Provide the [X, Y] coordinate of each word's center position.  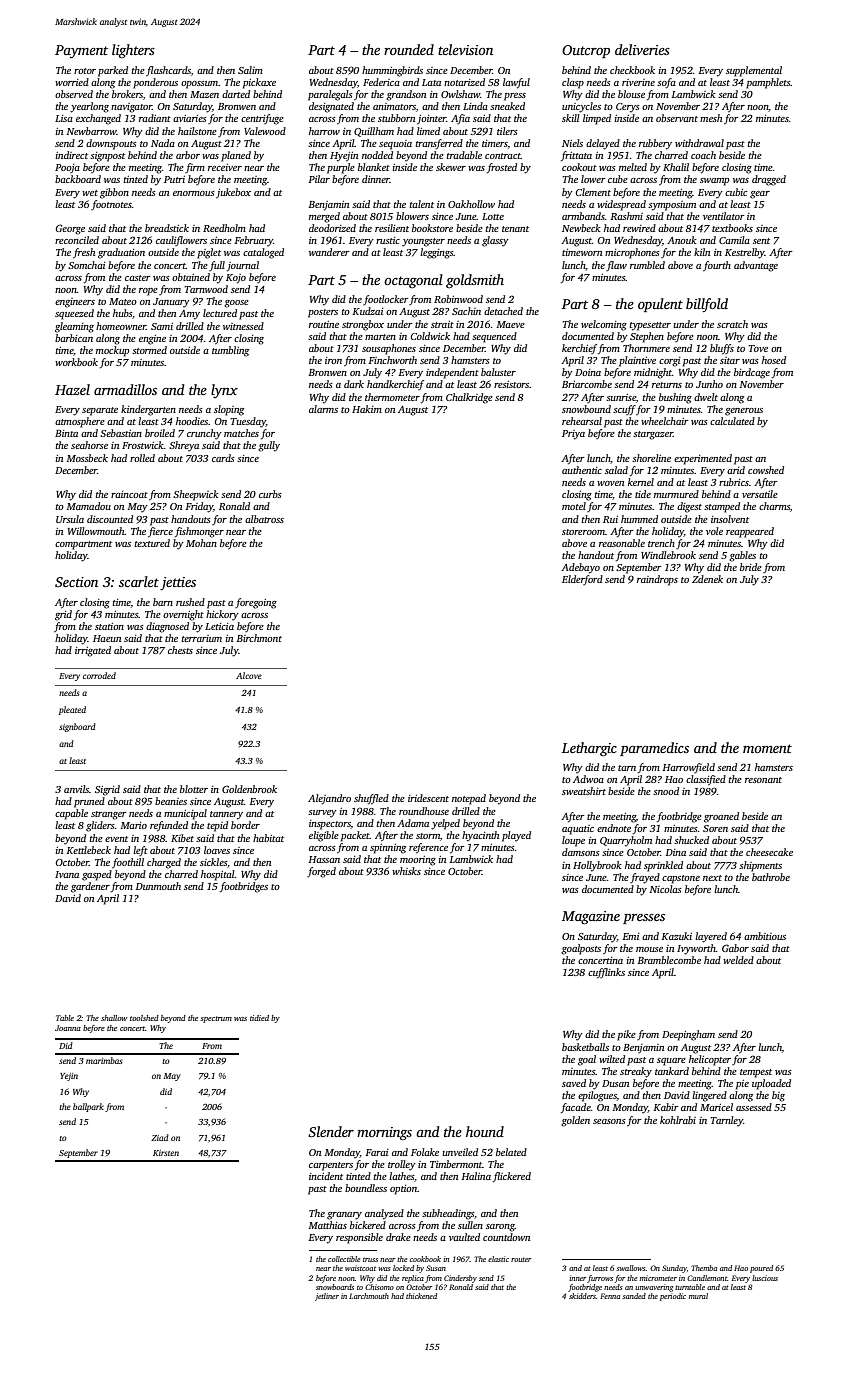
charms [774, 506]
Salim [250, 70]
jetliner [327, 1297]
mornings [384, 1134]
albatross [264, 519]
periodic [673, 1297]
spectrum [216, 1019]
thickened [421, 1296]
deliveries [642, 49]
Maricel [716, 1107]
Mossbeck [87, 458]
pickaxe [259, 83]
